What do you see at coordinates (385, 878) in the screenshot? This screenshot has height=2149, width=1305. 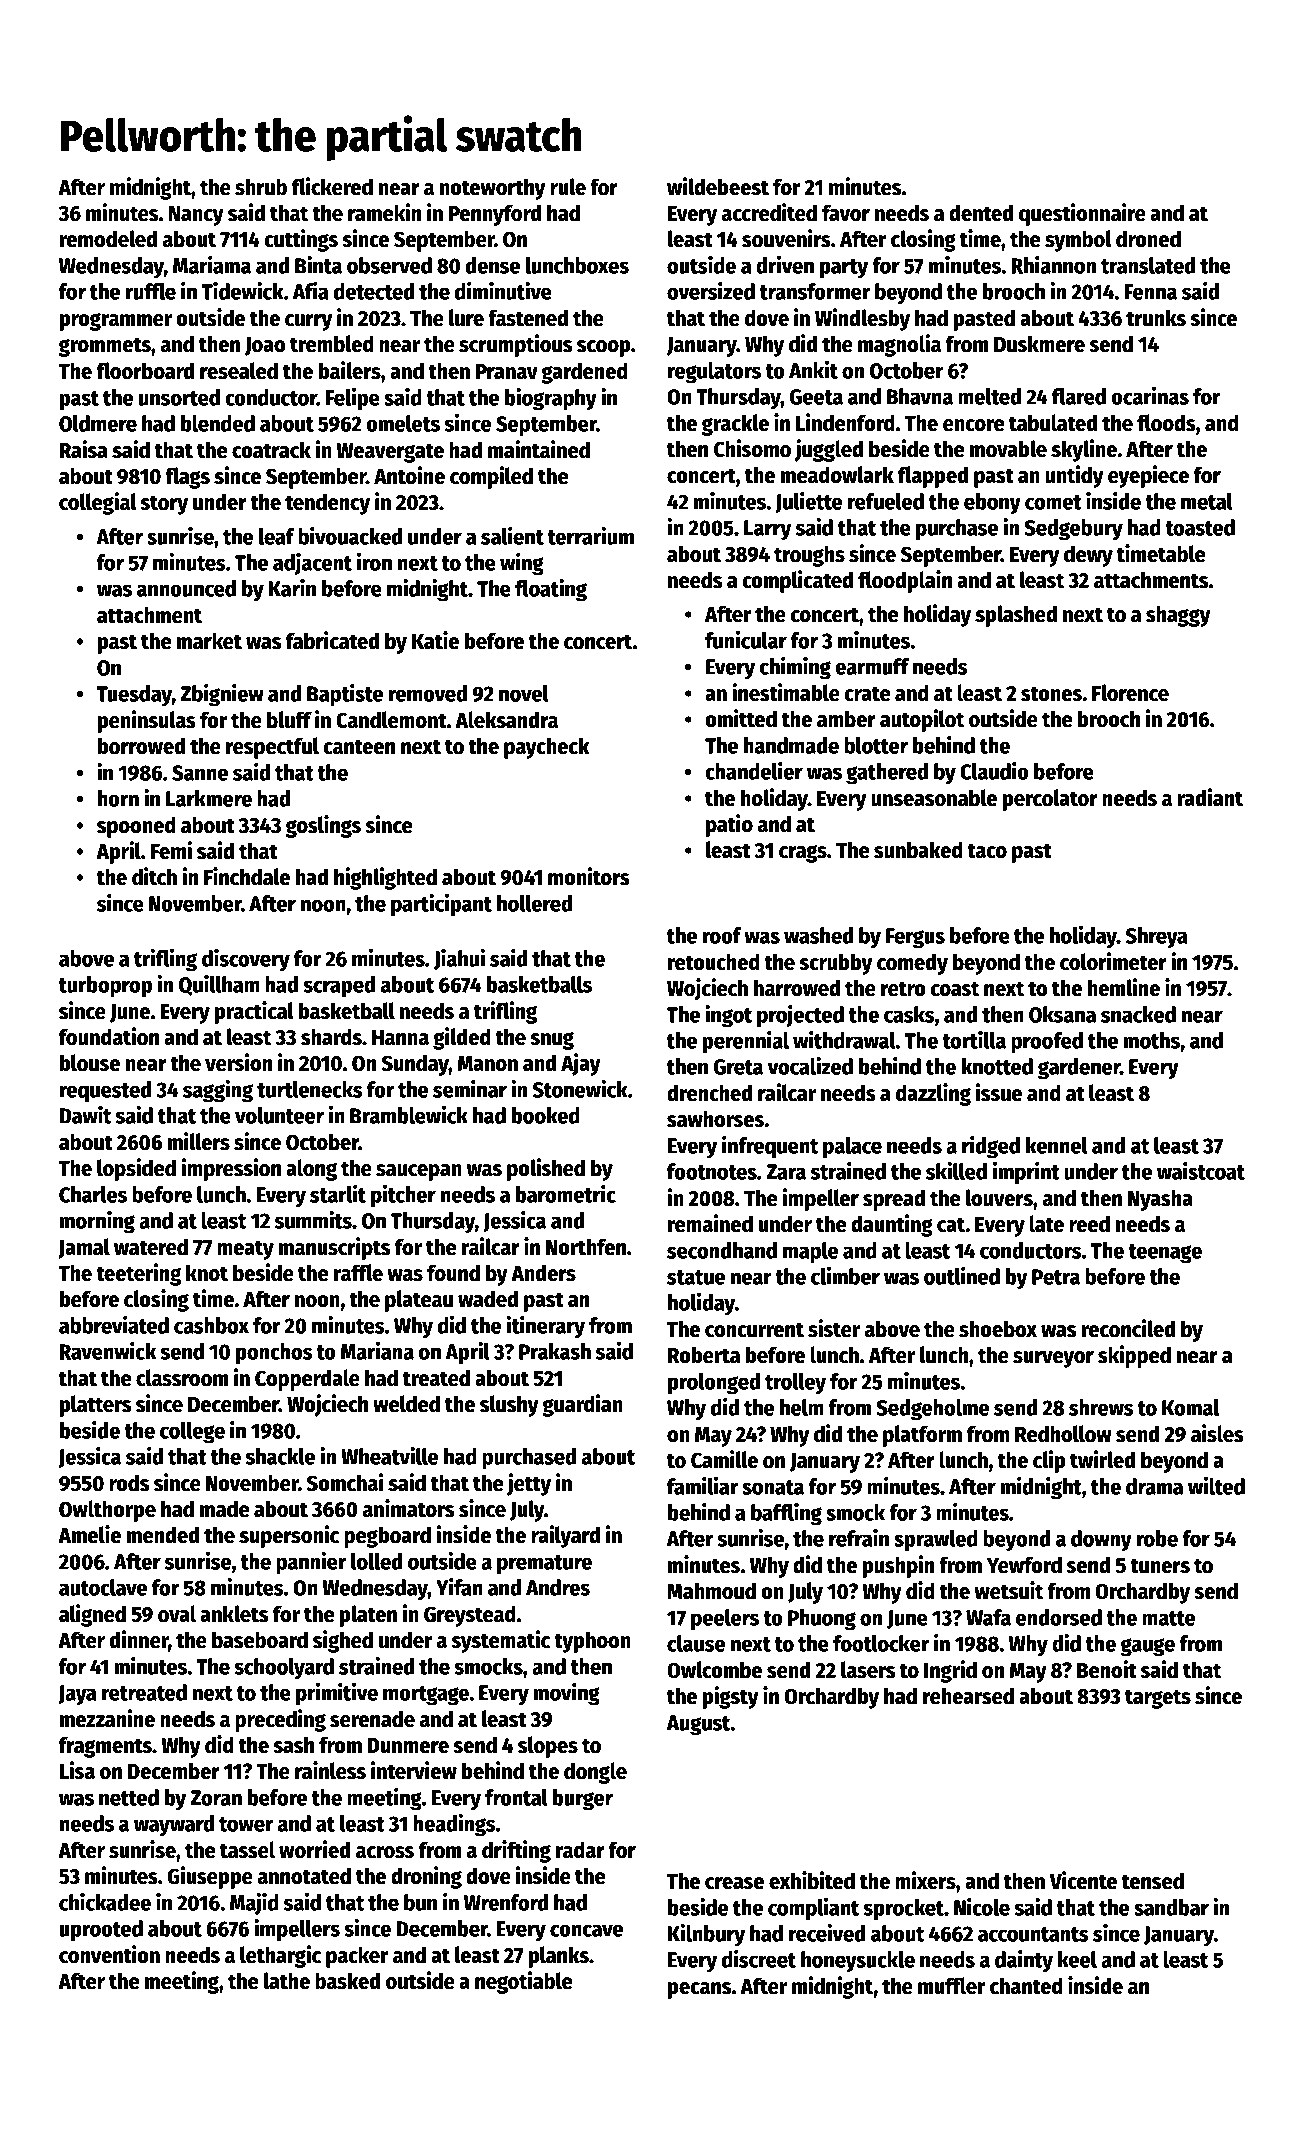 I see `highlighted` at bounding box center [385, 878].
